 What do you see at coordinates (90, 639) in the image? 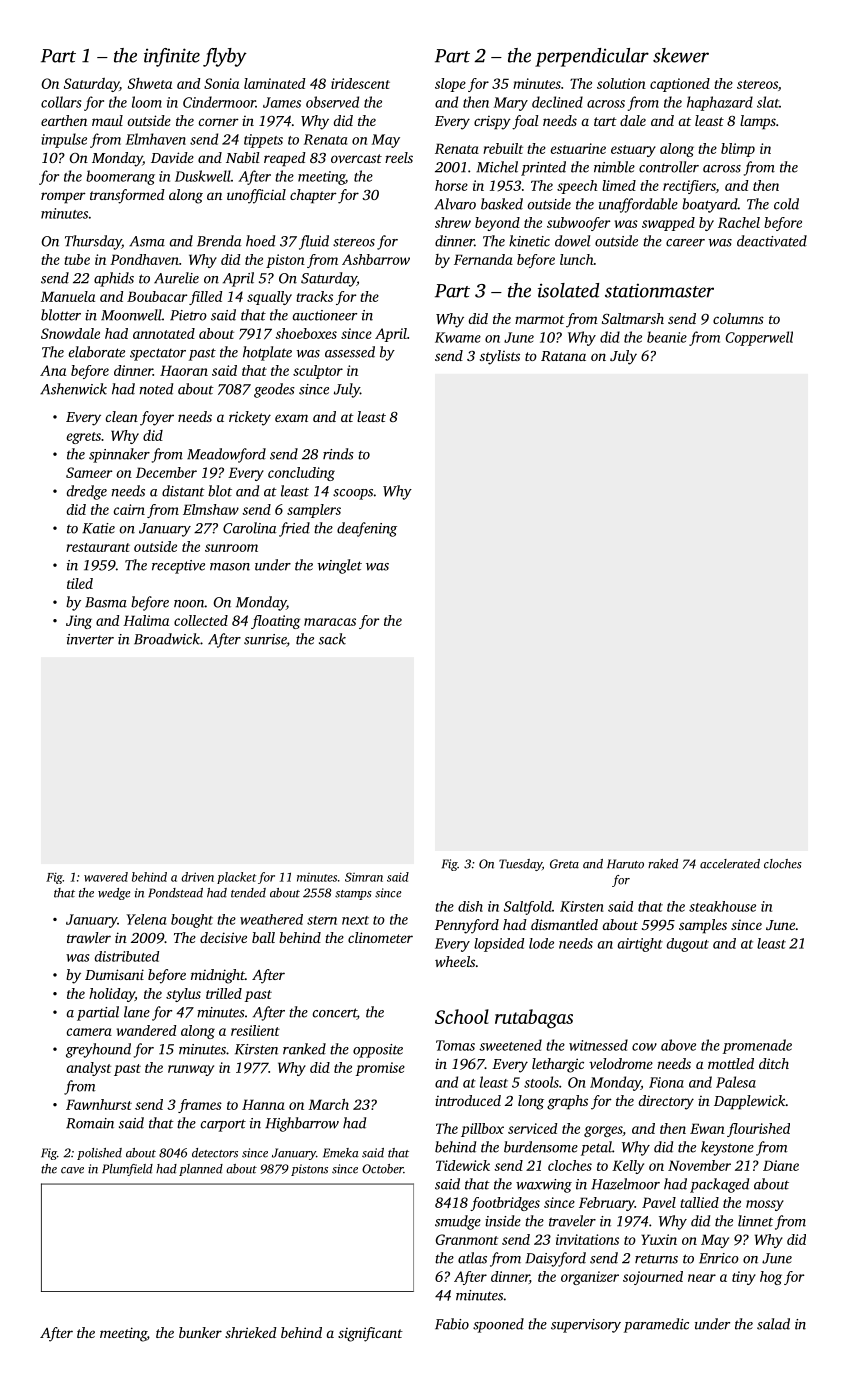
I see `inverter` at bounding box center [90, 639].
